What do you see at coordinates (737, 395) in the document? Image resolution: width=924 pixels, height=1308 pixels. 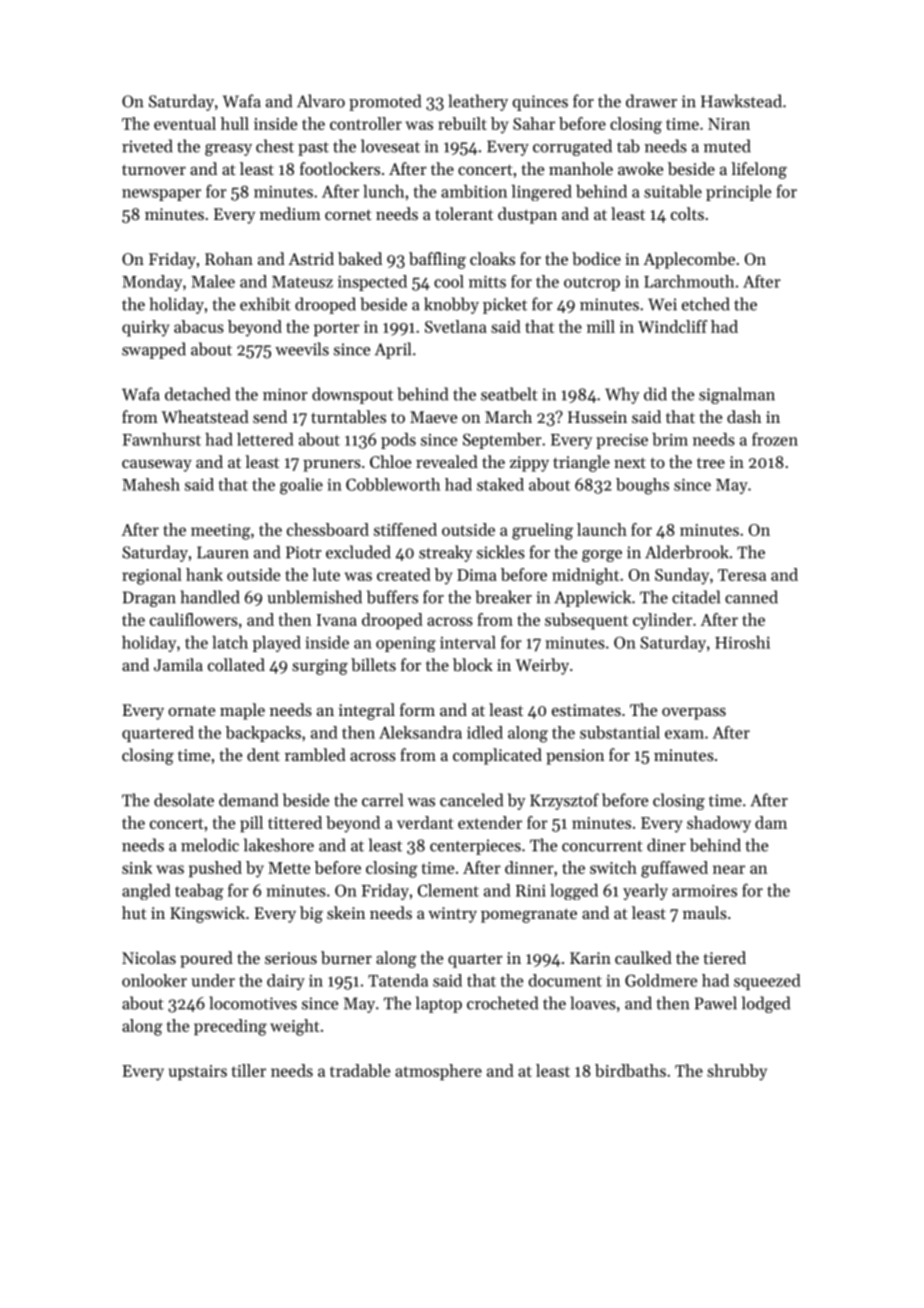 I see `signalman` at bounding box center [737, 395].
